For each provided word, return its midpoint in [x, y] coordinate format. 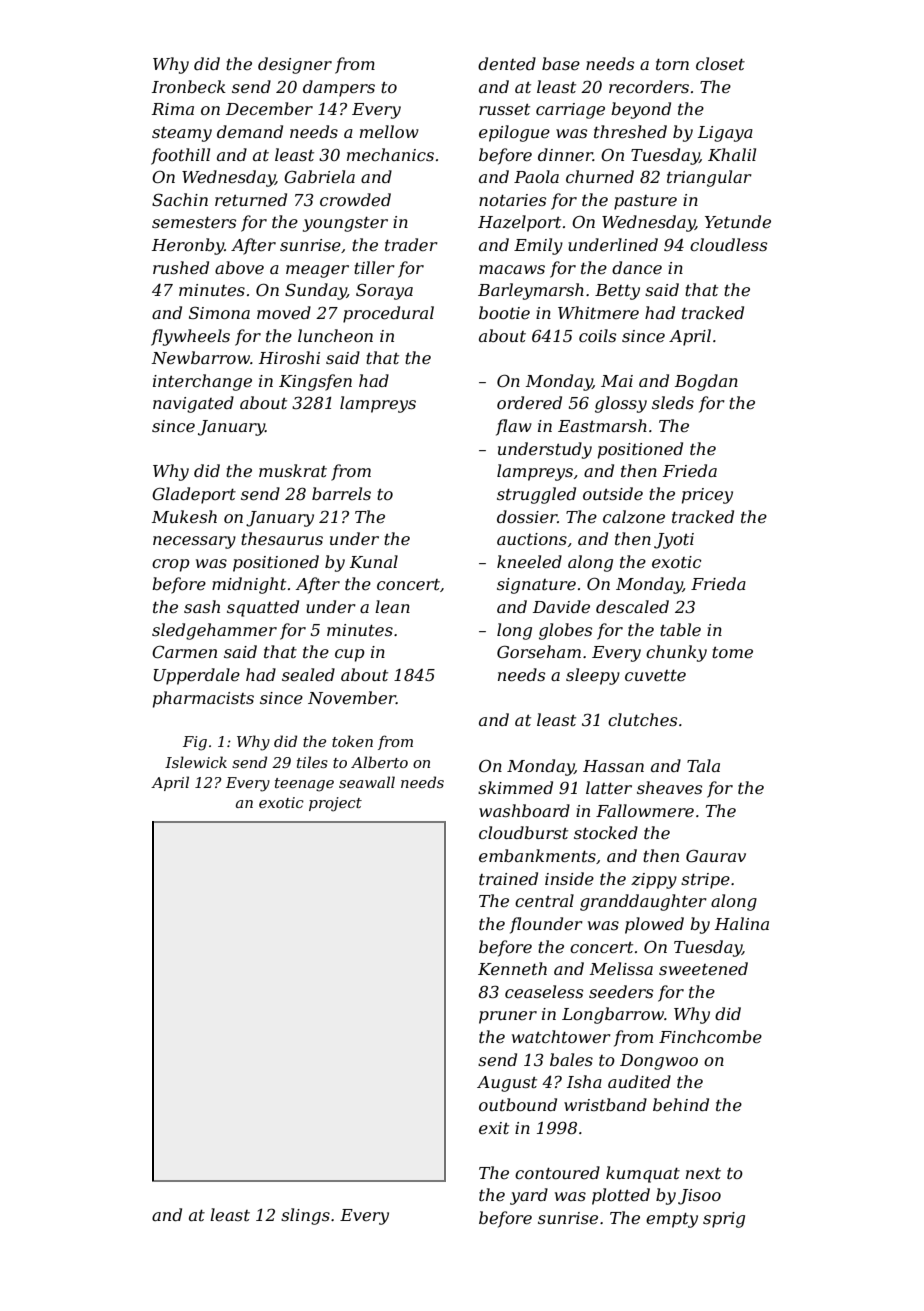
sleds [673, 402]
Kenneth [512, 968]
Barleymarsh [531, 291]
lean [392, 606]
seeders [621, 991]
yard [529, 1196]
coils [597, 335]
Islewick [196, 762]
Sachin [180, 199]
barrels [341, 493]
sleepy [593, 676]
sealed [308, 674]
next [703, 1173]
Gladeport [194, 495]
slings [305, 1216]
